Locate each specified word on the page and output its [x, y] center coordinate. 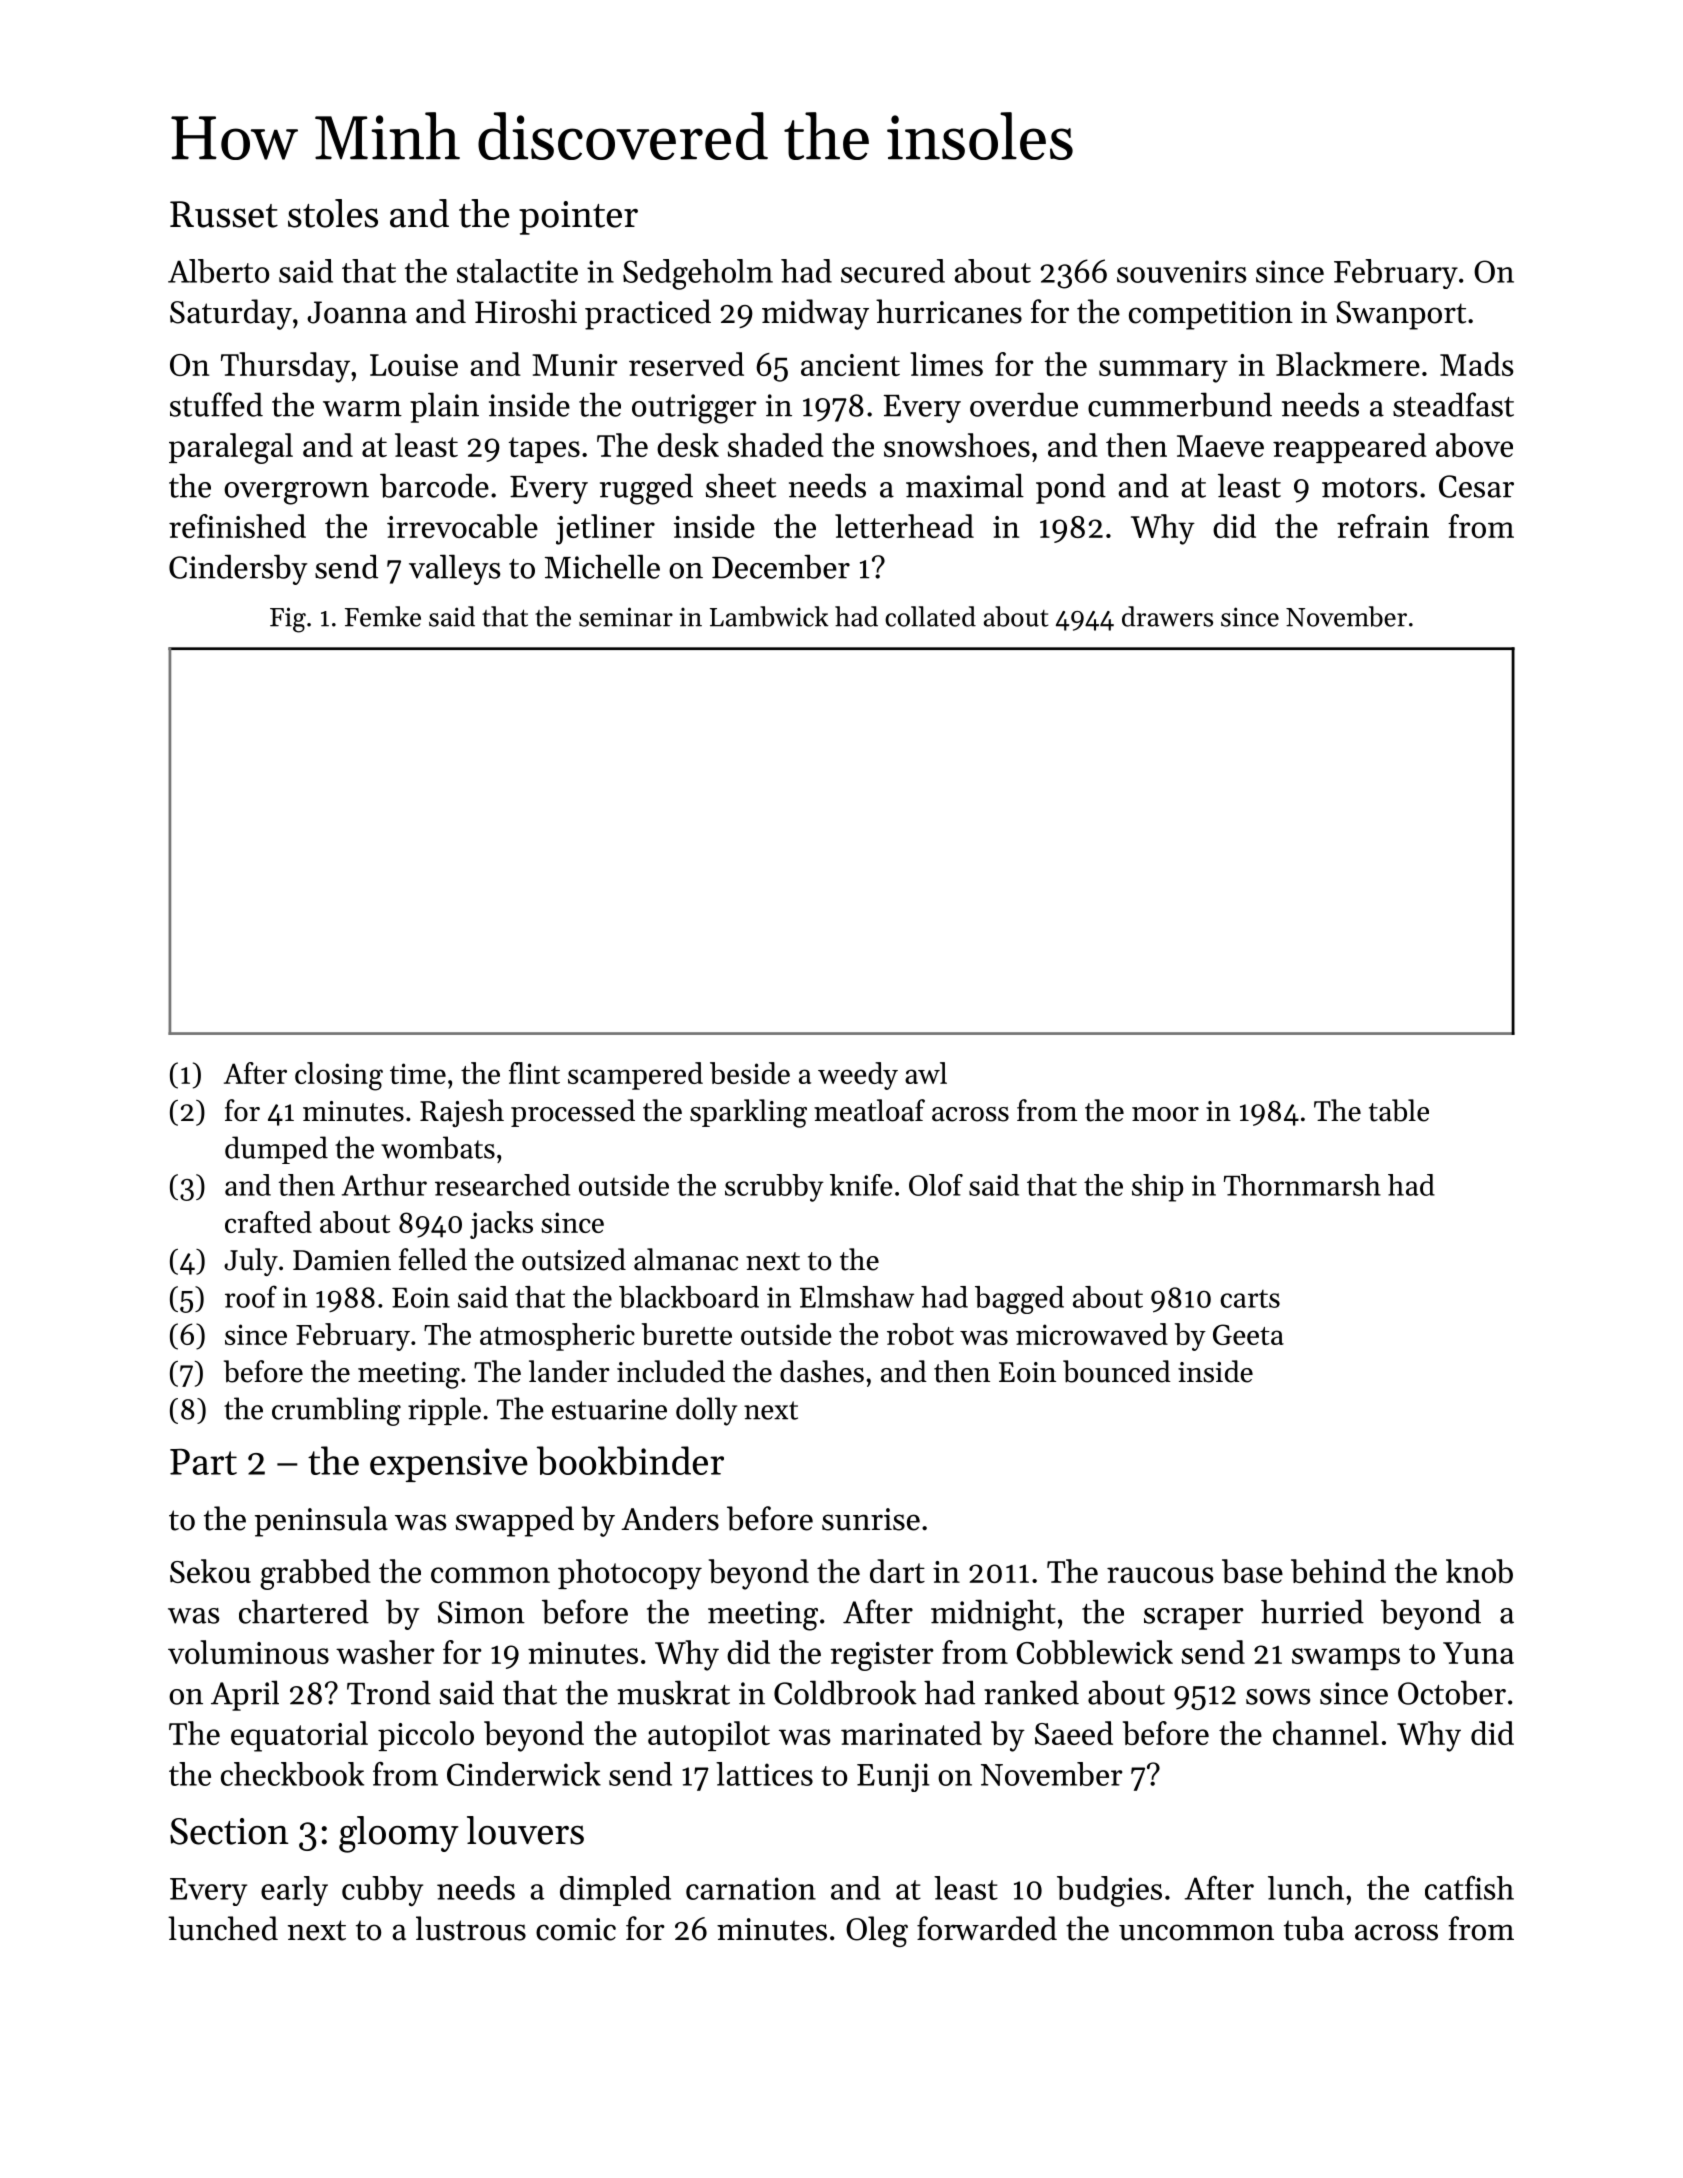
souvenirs [1182, 271]
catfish [1469, 1888]
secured [893, 271]
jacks [501, 1225]
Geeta [1248, 1334]
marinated [911, 1733]
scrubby [774, 1188]
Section [229, 1831]
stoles [333, 213]
